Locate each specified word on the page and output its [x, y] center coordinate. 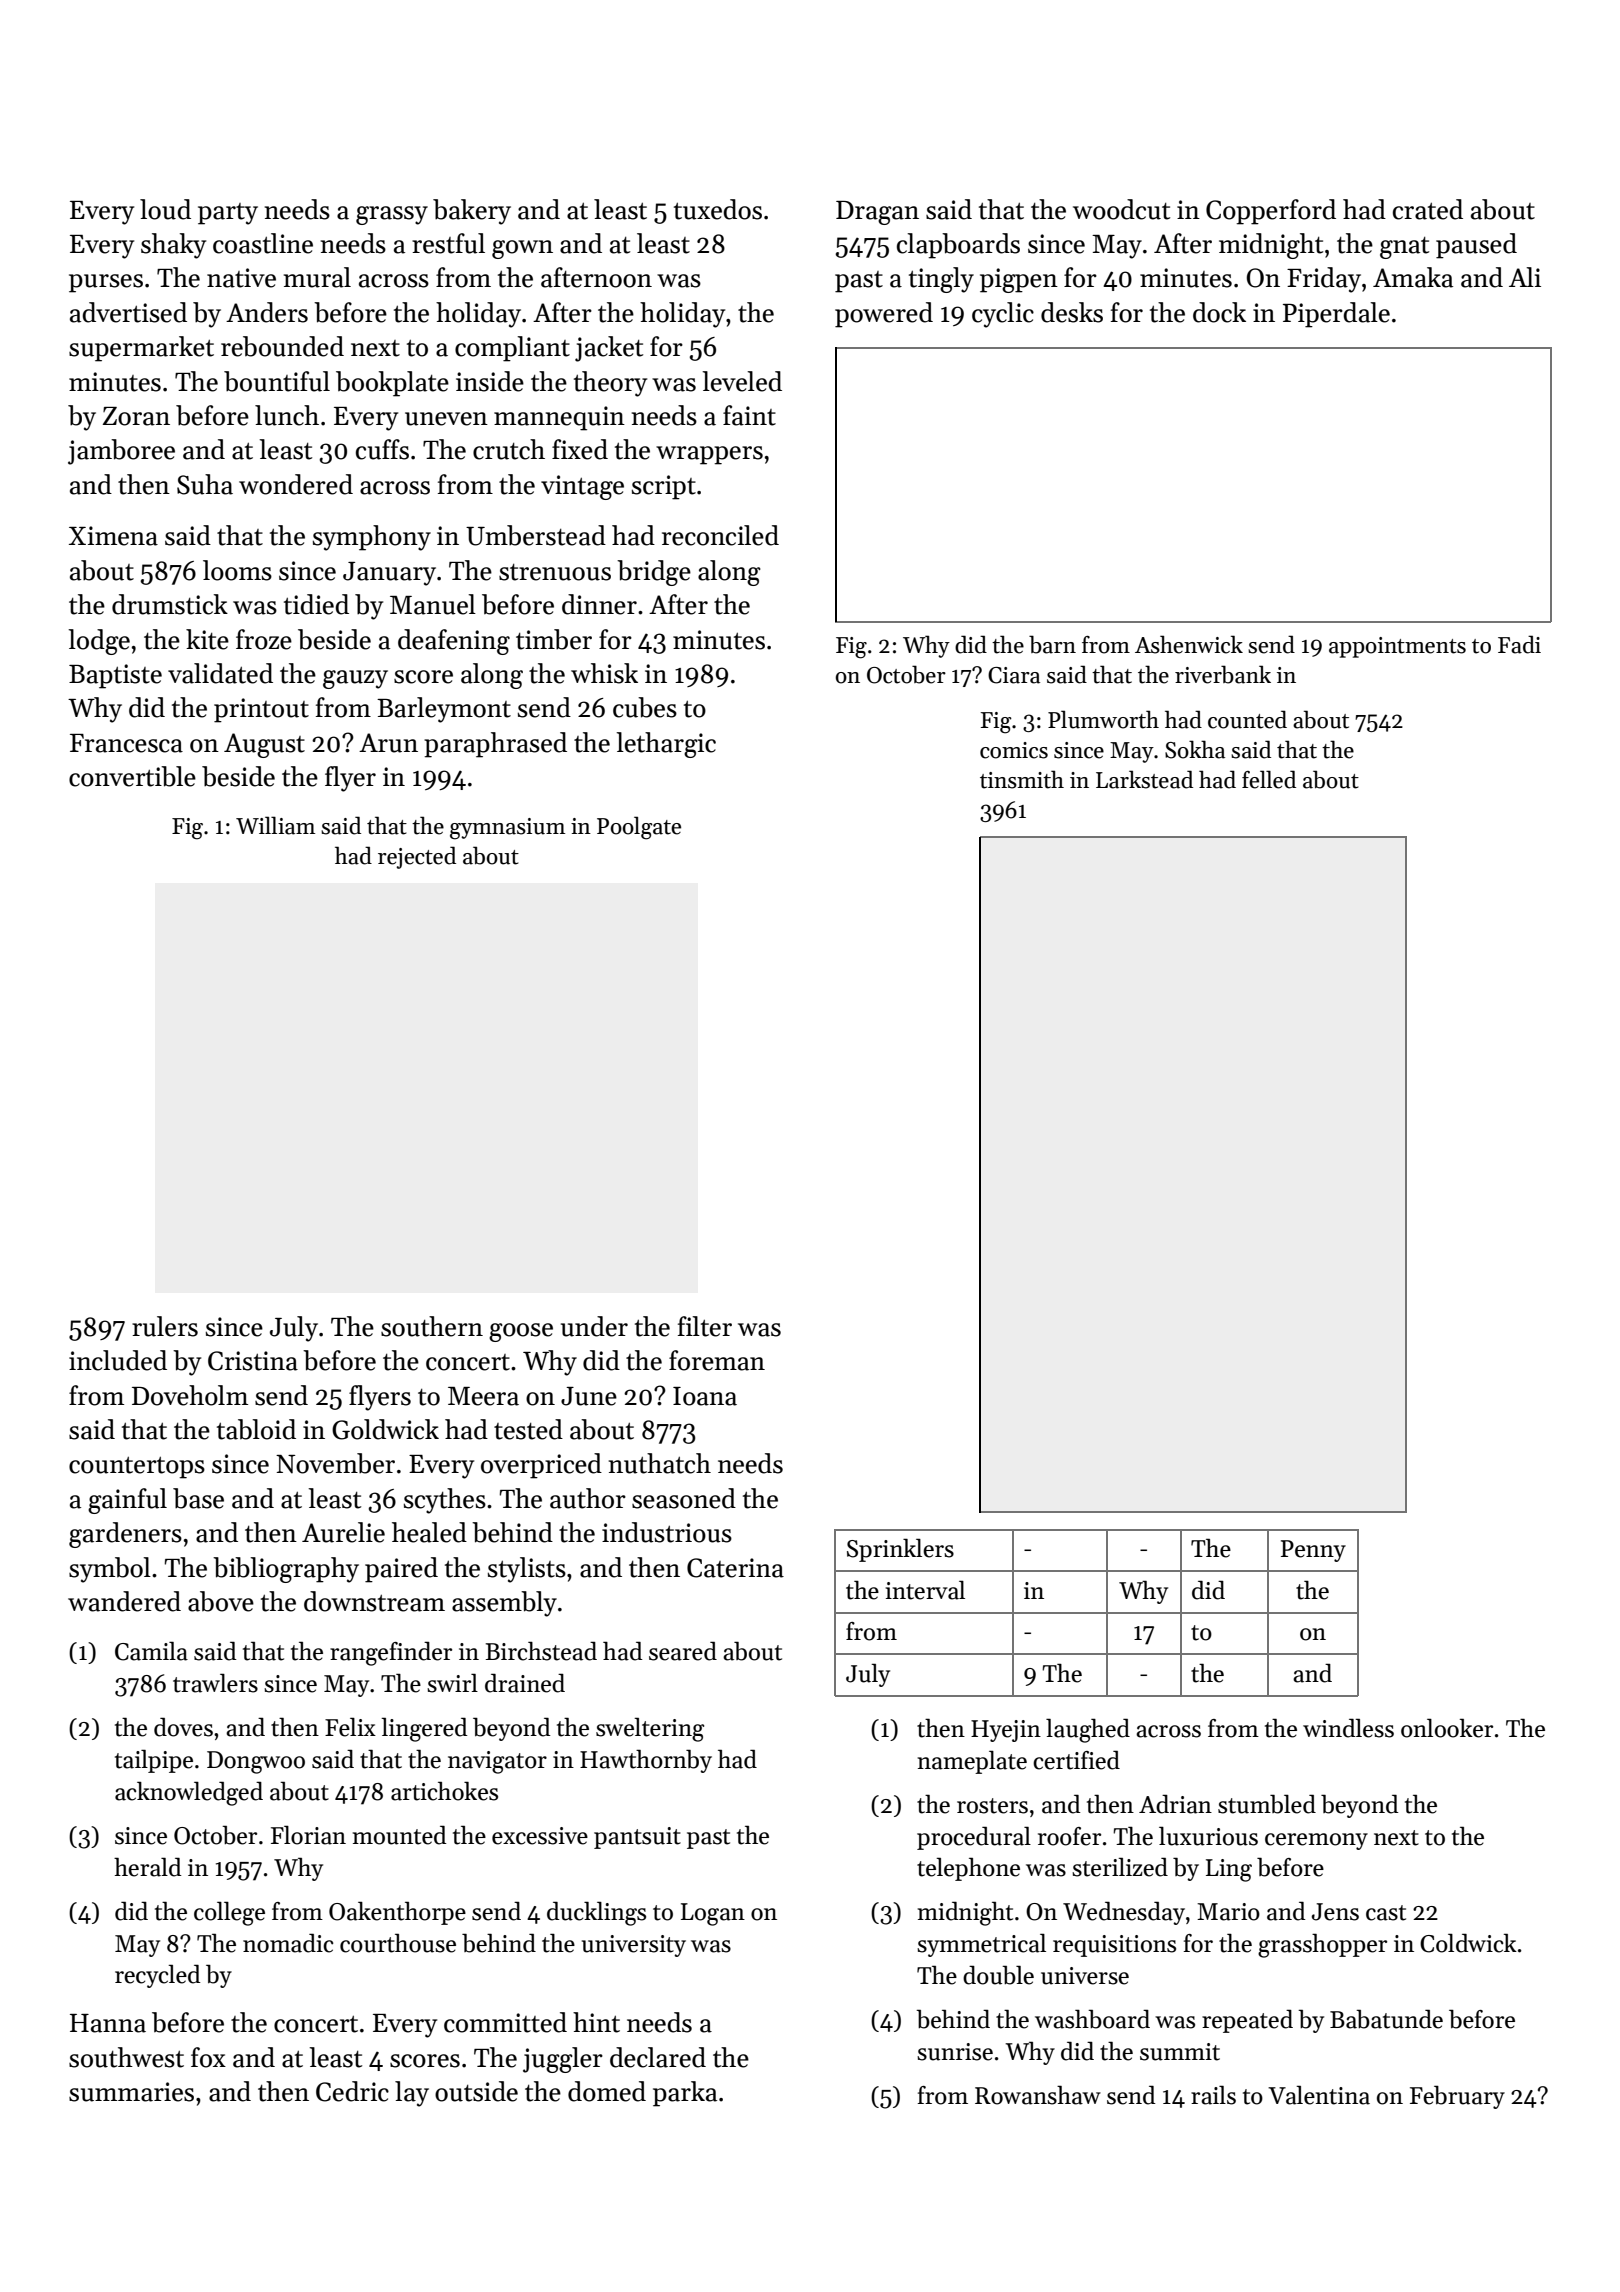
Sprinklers [900, 1550]
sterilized [1120, 1867]
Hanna [108, 2023]
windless [1348, 1728]
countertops [137, 1468]
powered [884, 315]
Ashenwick [1189, 644]
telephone [968, 1869]
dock [1219, 312]
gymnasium [507, 829]
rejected [417, 857]
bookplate [392, 384]
